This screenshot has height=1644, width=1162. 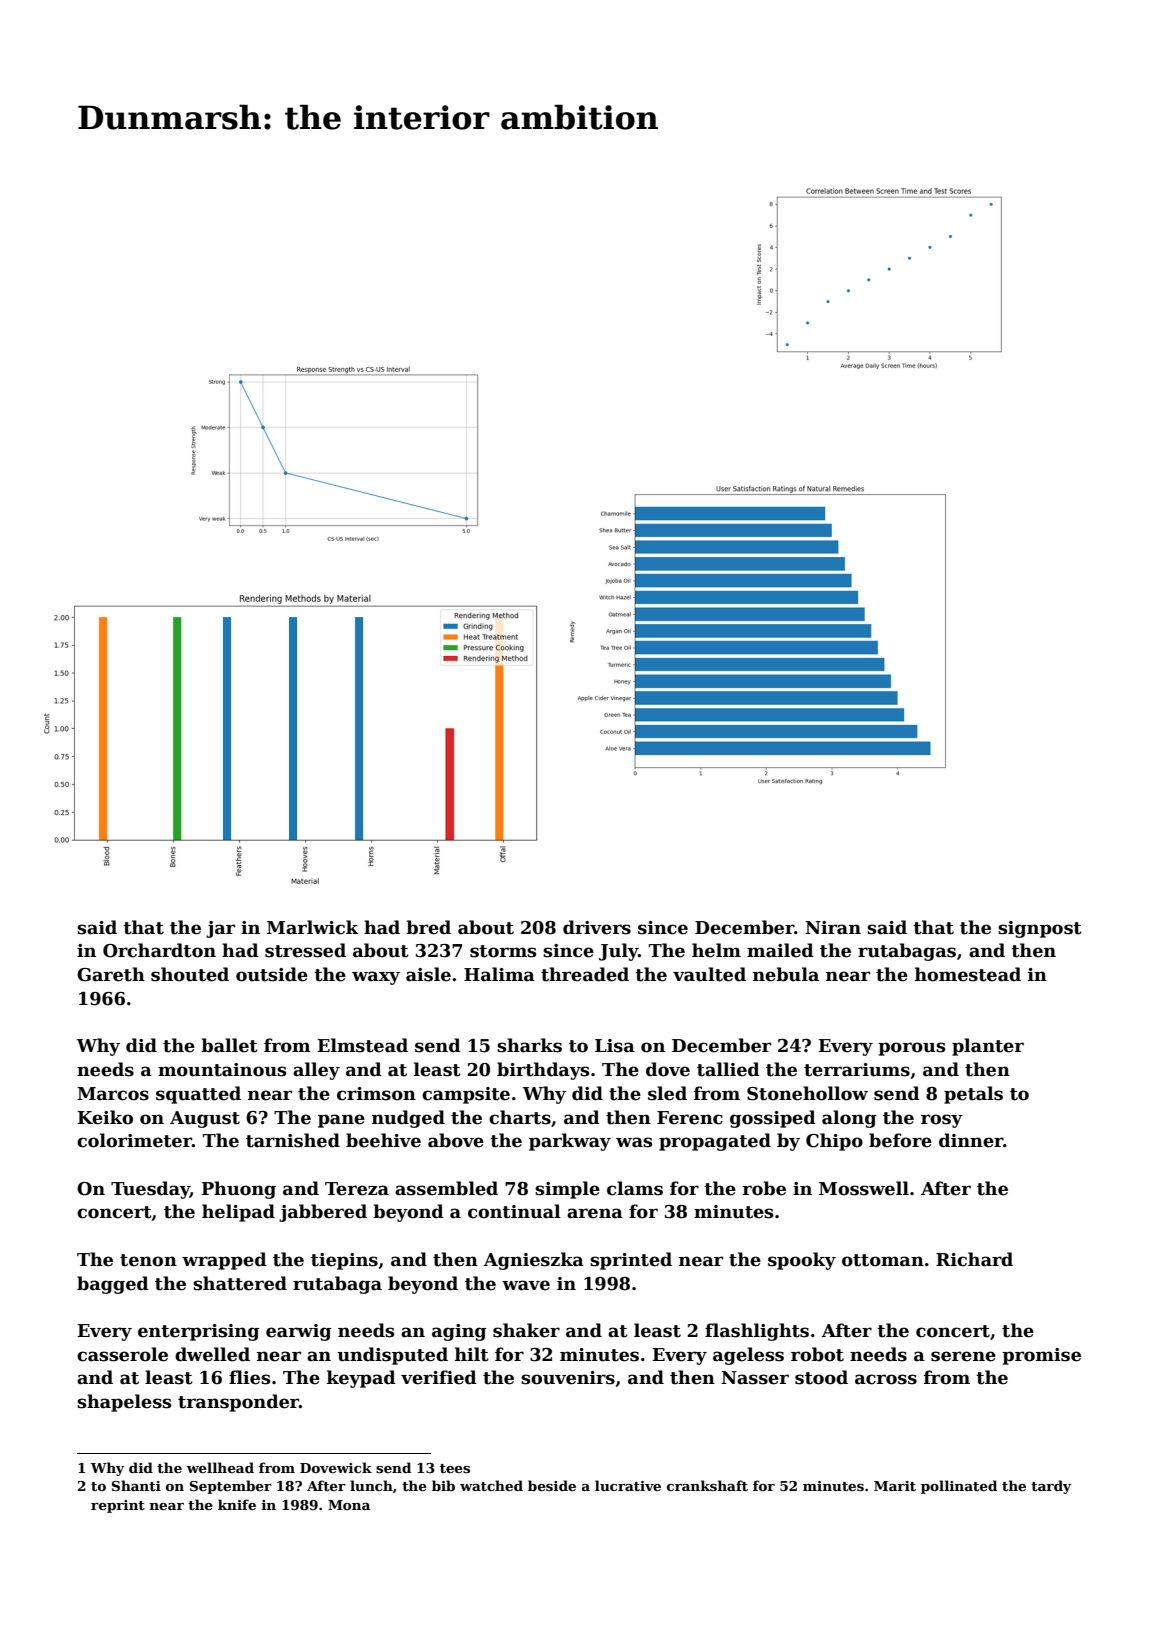 I want to click on knife, so click(x=237, y=1504).
